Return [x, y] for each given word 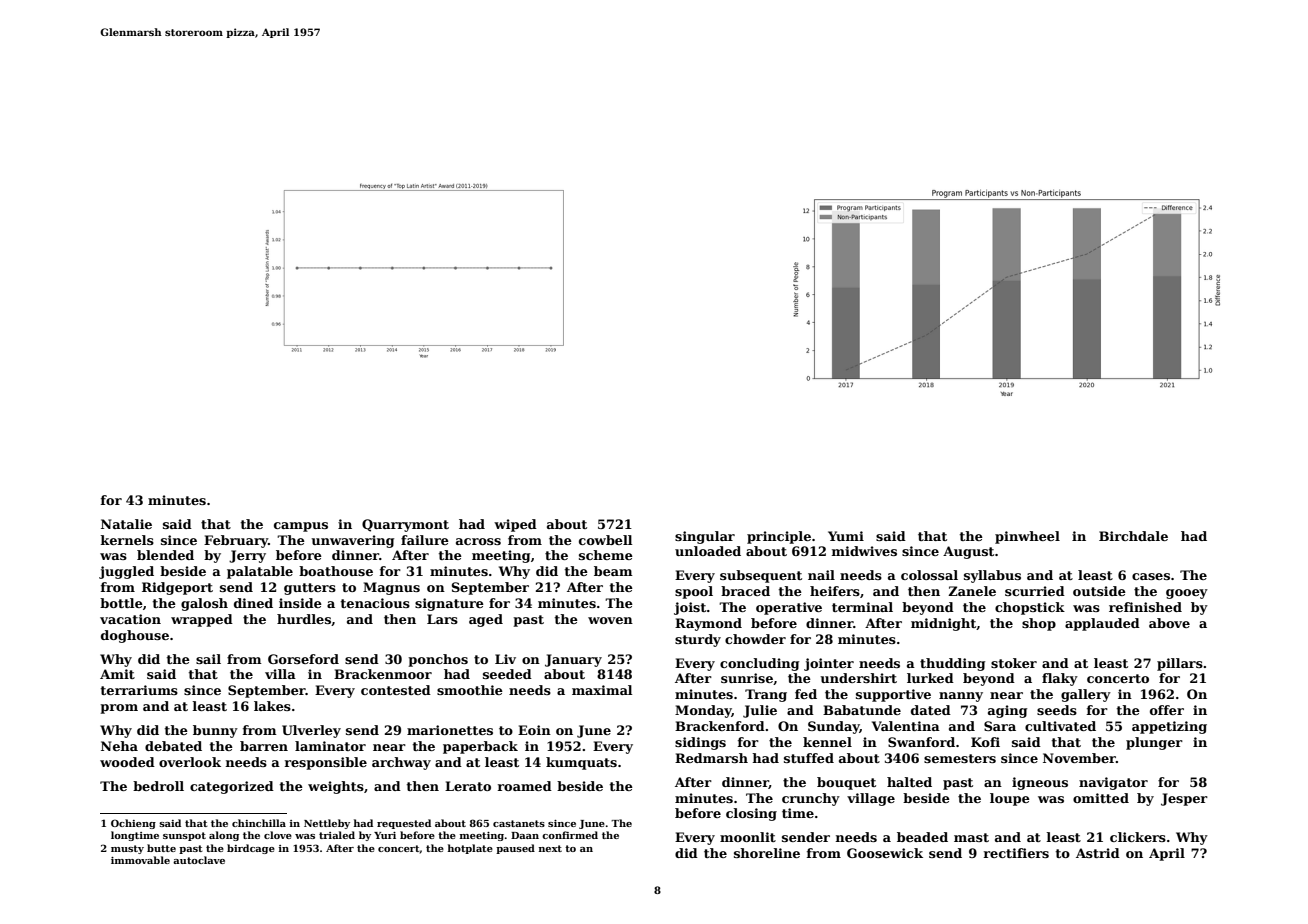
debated [173, 746]
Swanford [921, 742]
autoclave [199, 860]
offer [1167, 710]
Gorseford [303, 659]
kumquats [581, 763]
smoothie [470, 690]
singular [705, 537]
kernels [127, 540]
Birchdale [1133, 536]
